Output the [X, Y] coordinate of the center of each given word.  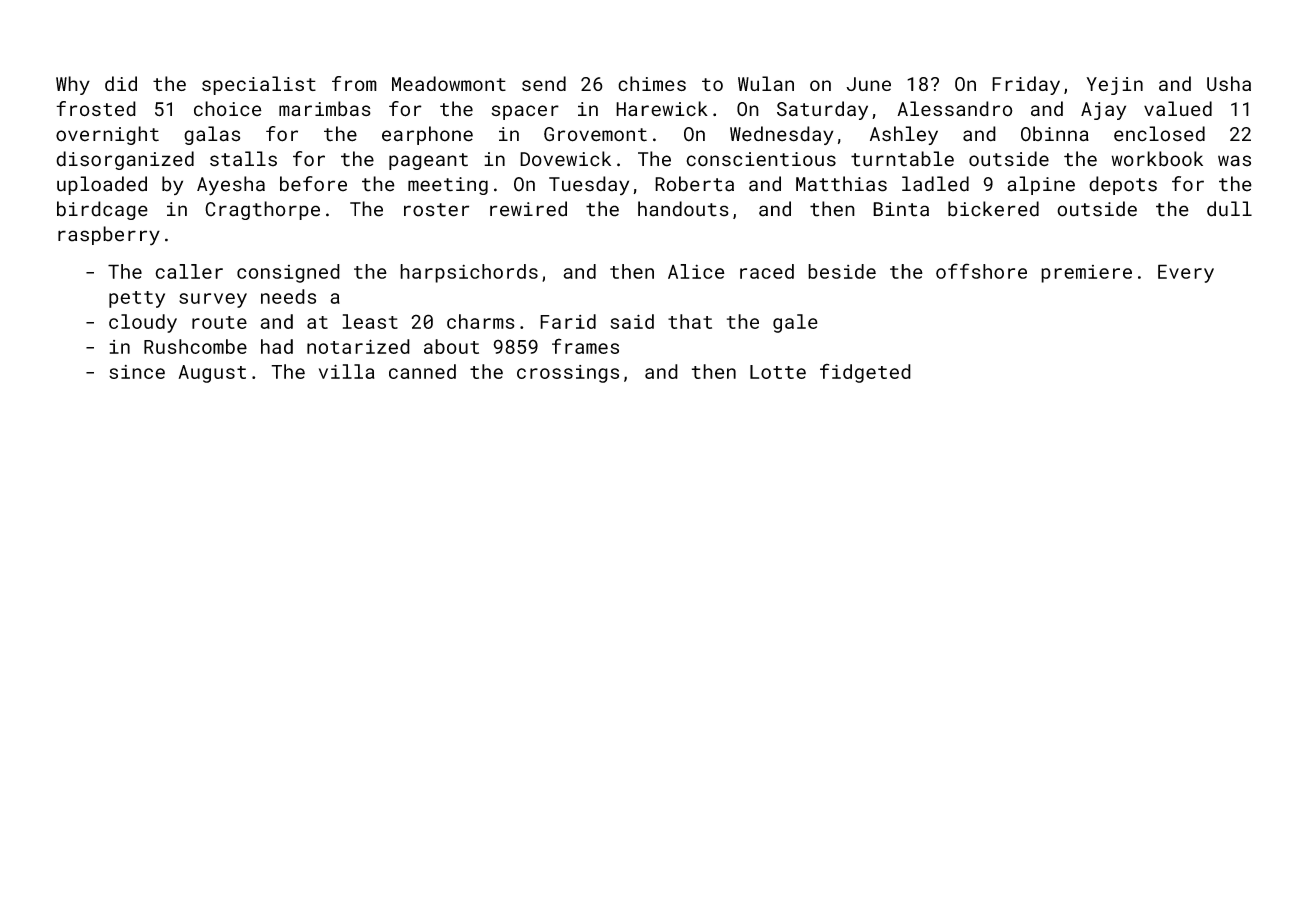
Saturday [822, 110]
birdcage [102, 210]
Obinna [1055, 134]
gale [795, 323]
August [212, 374]
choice [228, 109]
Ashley [904, 135]
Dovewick [565, 159]
